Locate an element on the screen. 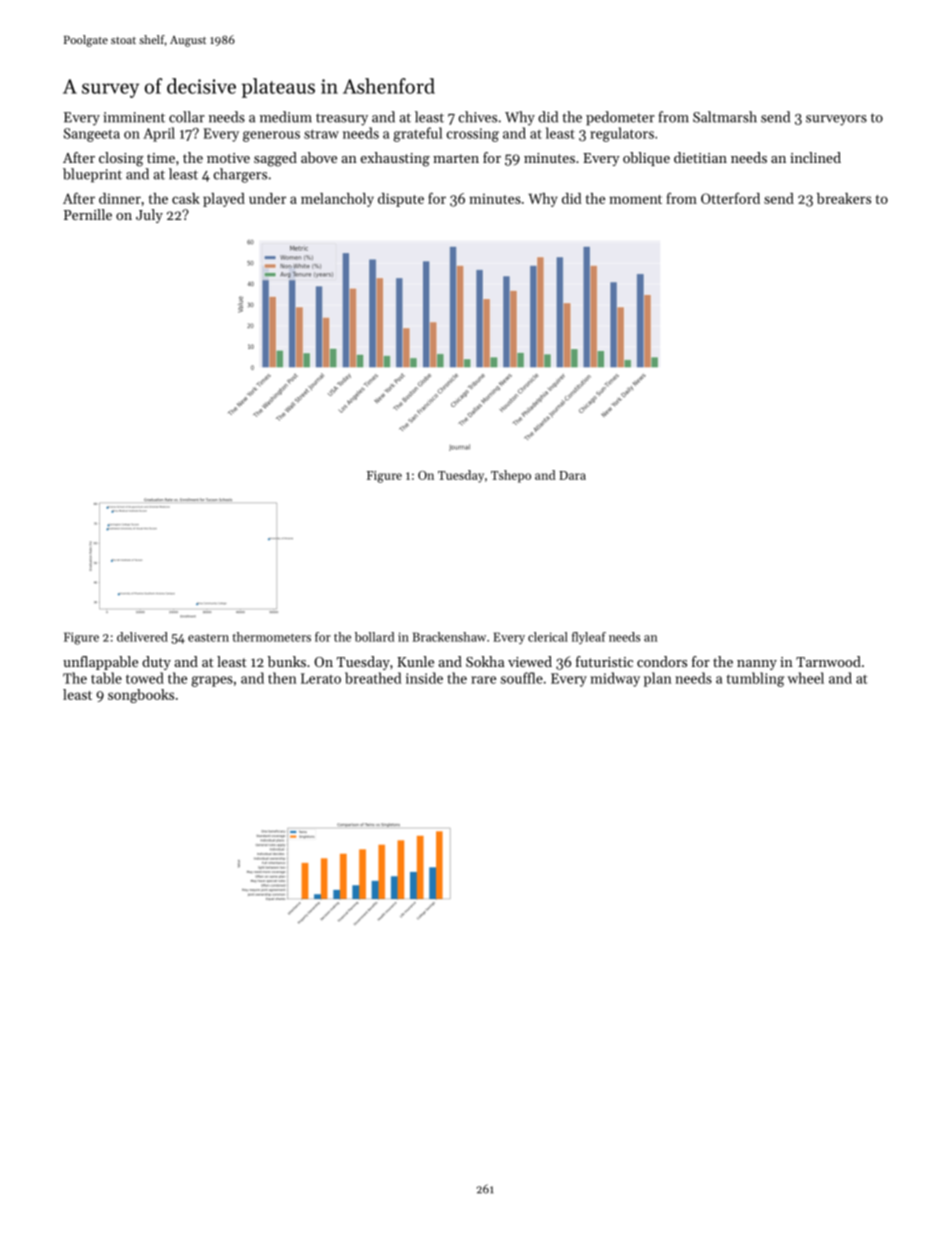 This screenshot has width=952, height=1233. breakers is located at coordinates (844, 198).
